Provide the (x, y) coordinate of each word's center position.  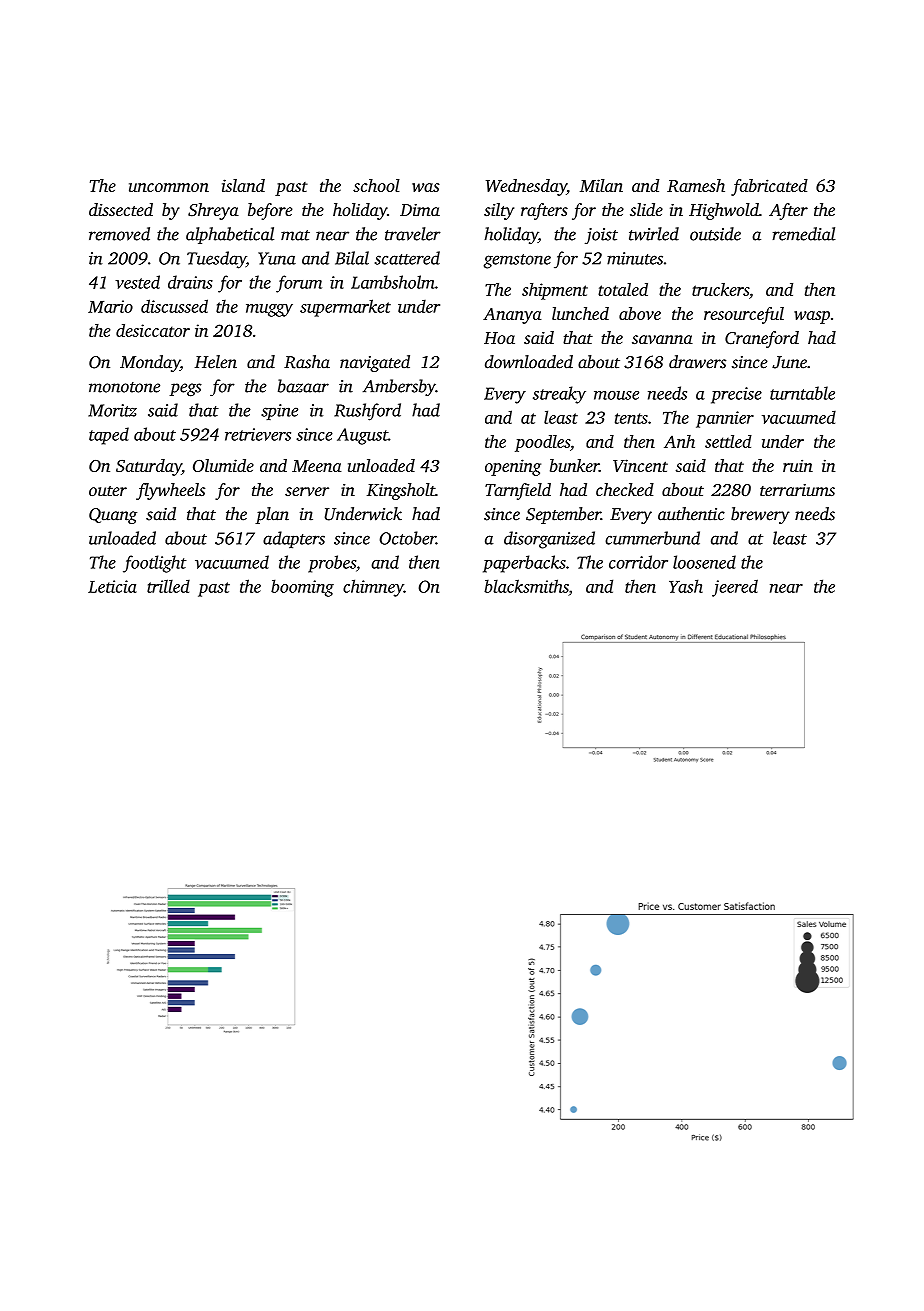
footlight (155, 564)
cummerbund (652, 538)
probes (332, 564)
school (376, 185)
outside (715, 234)
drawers (697, 362)
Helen (216, 362)
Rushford (367, 412)
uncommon (169, 187)
